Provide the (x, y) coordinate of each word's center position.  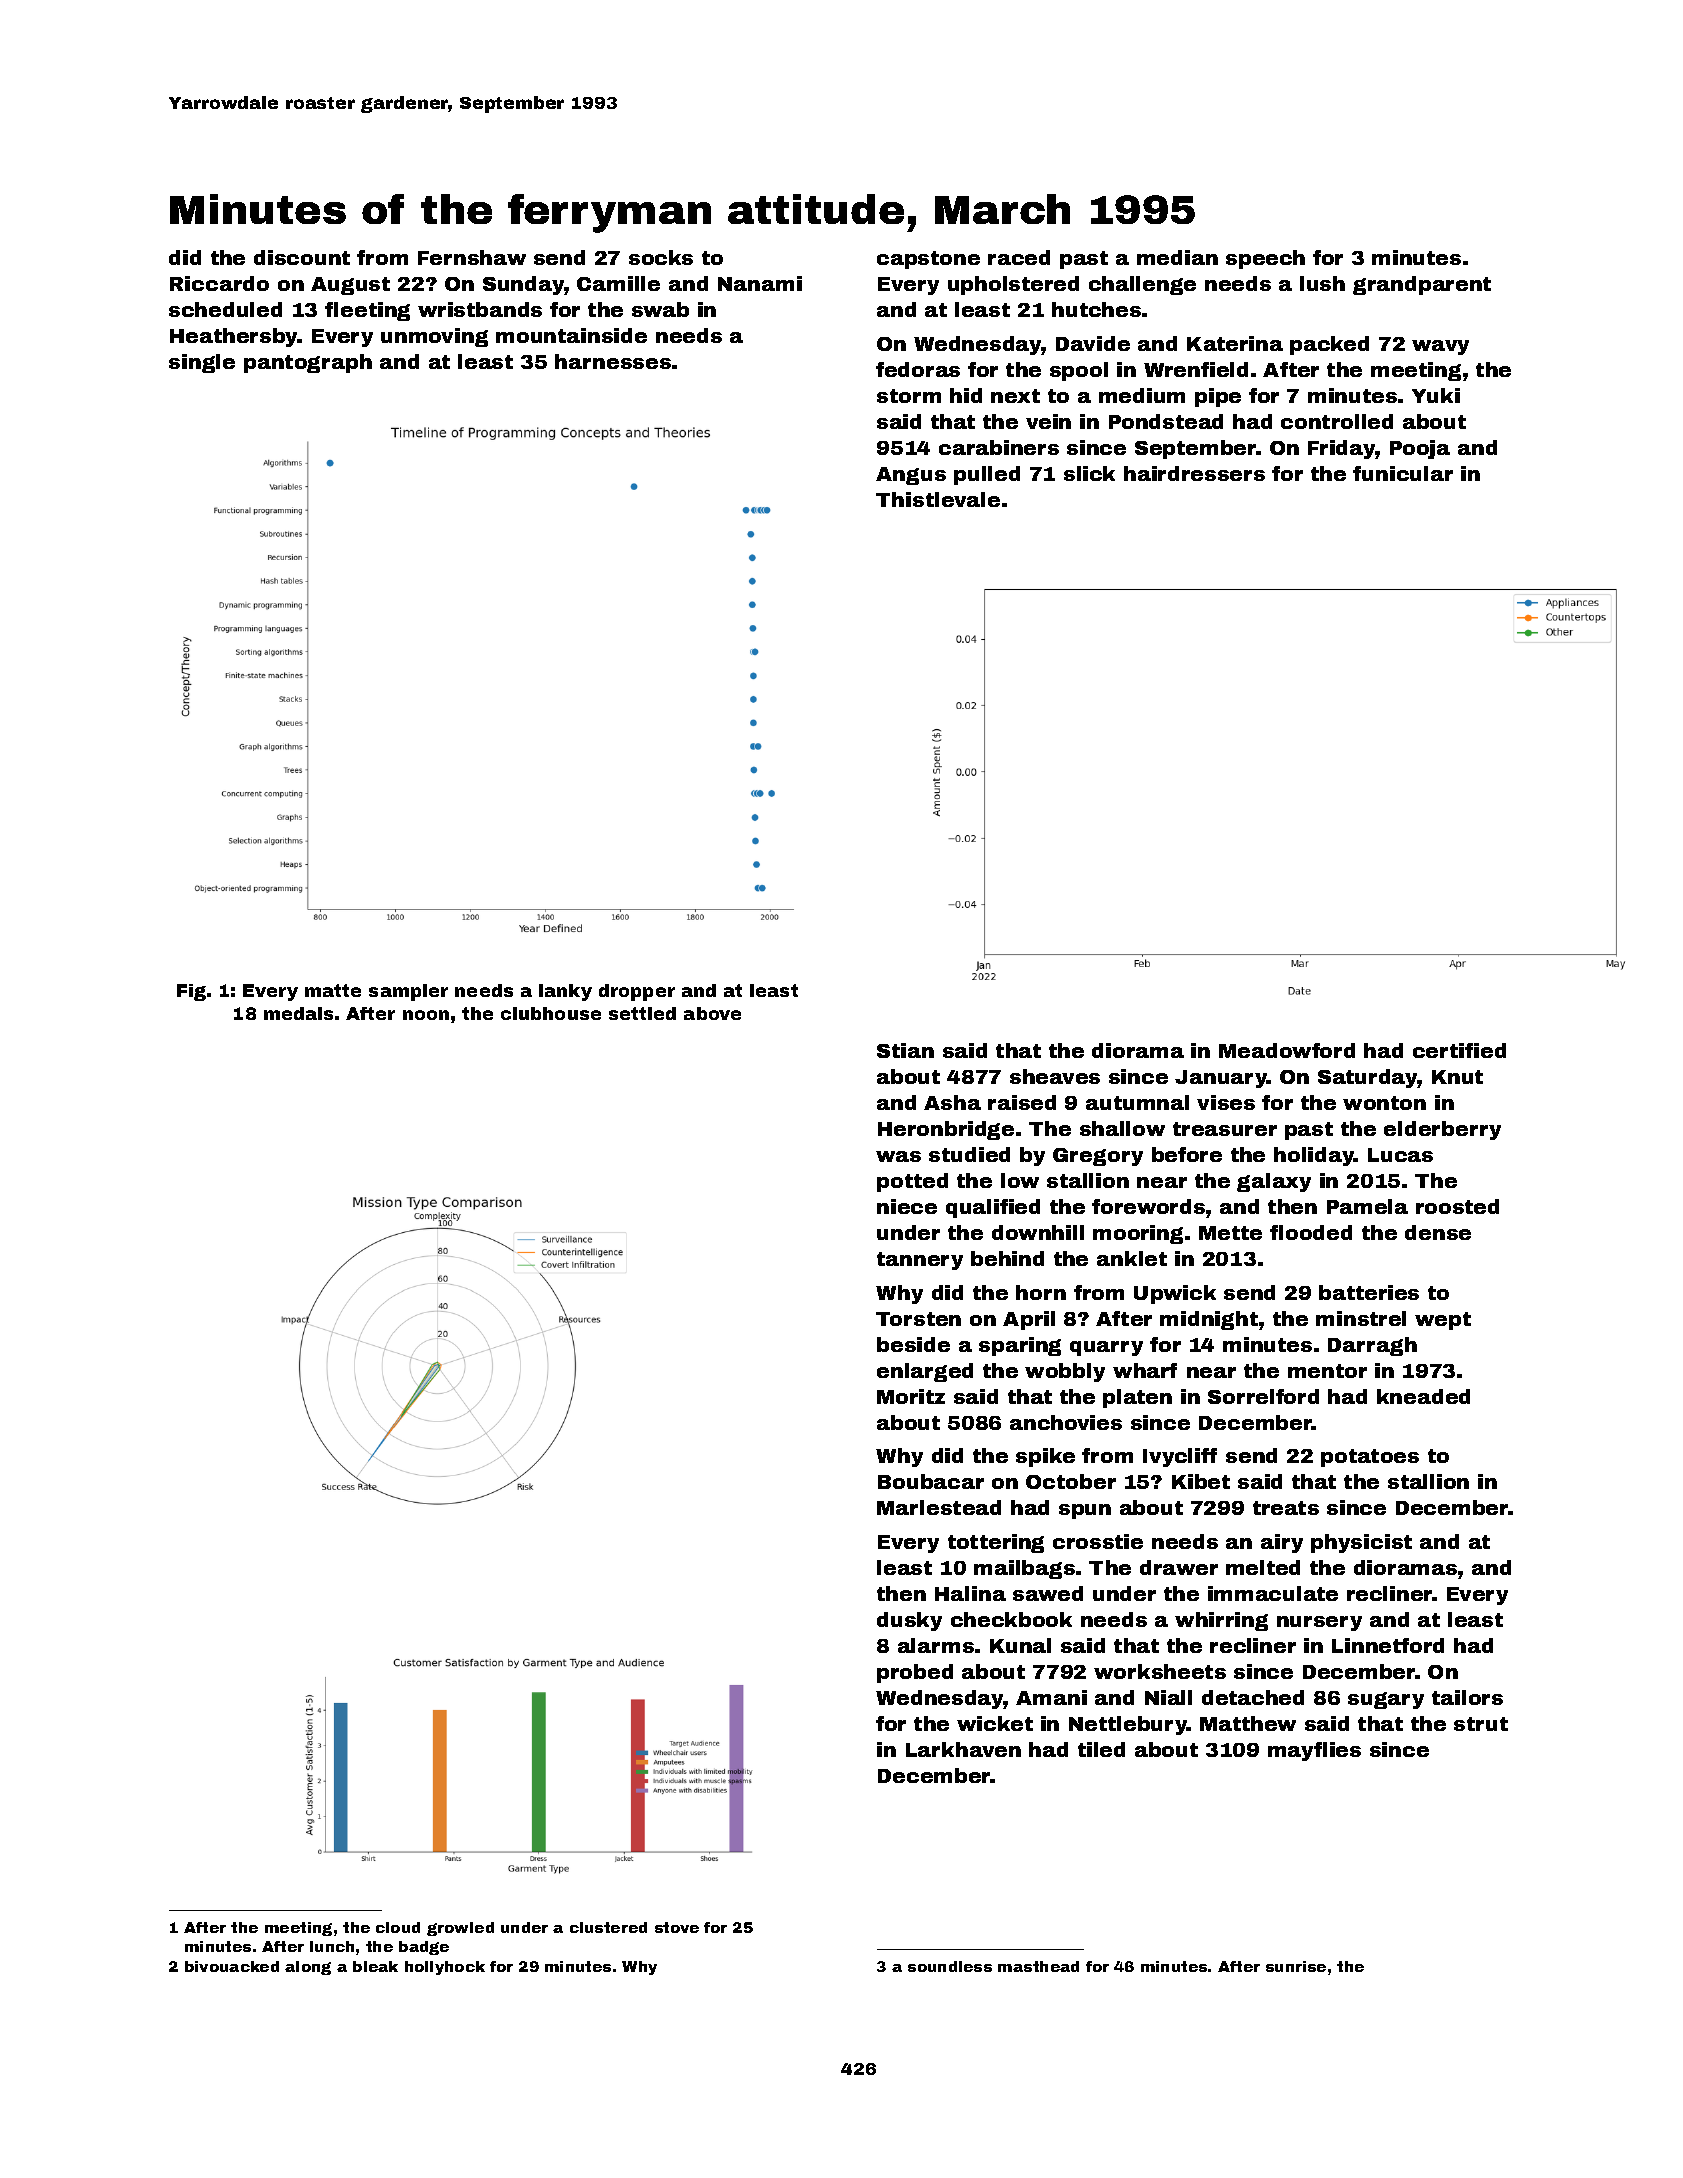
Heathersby (234, 337)
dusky (909, 1621)
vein (1048, 421)
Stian (905, 1050)
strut (1481, 1724)
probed (915, 1673)
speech (1265, 259)
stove (677, 1927)
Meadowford (1287, 1050)
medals (298, 1013)
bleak (375, 1966)
